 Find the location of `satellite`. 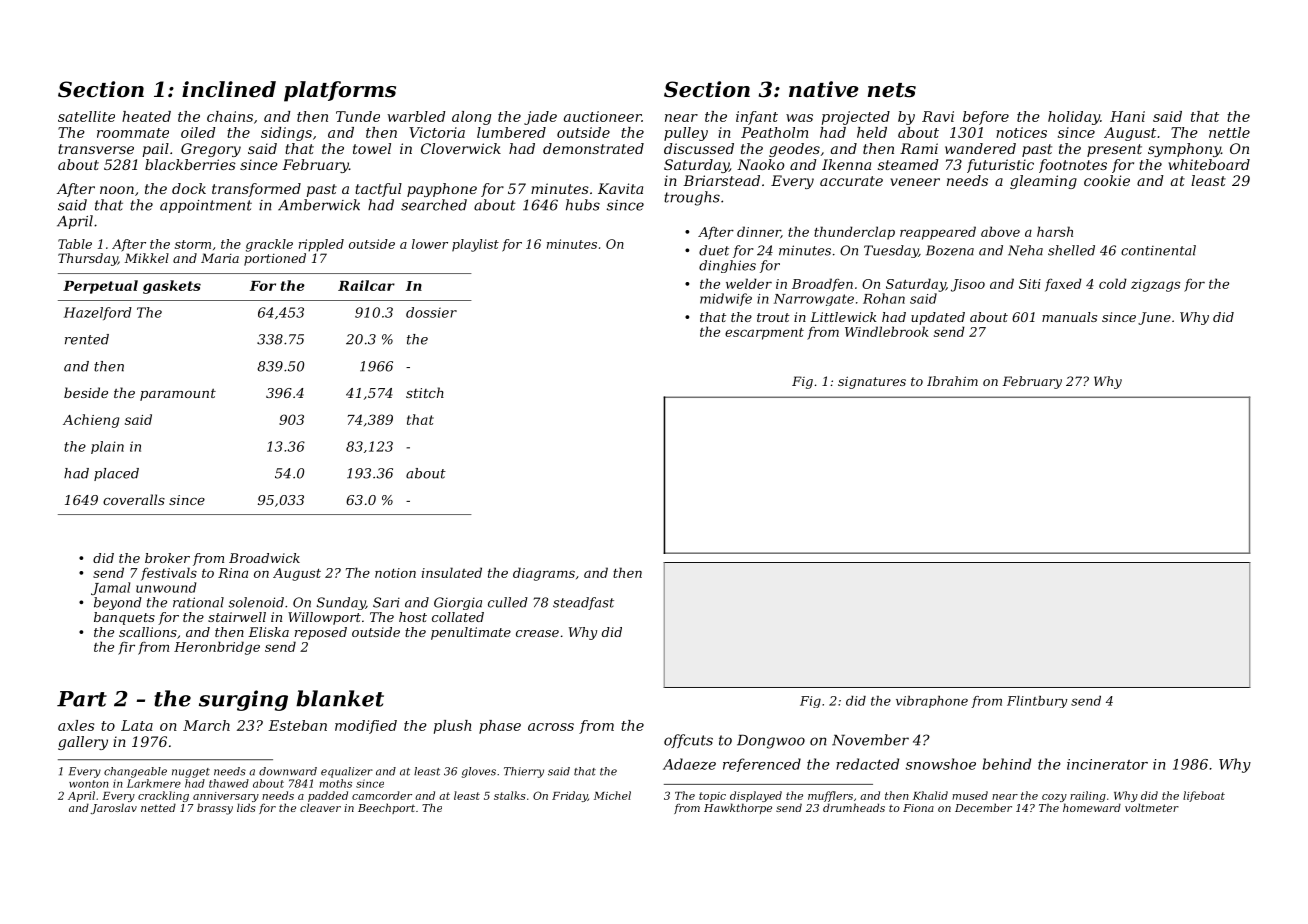

satellite is located at coordinates (86, 116).
